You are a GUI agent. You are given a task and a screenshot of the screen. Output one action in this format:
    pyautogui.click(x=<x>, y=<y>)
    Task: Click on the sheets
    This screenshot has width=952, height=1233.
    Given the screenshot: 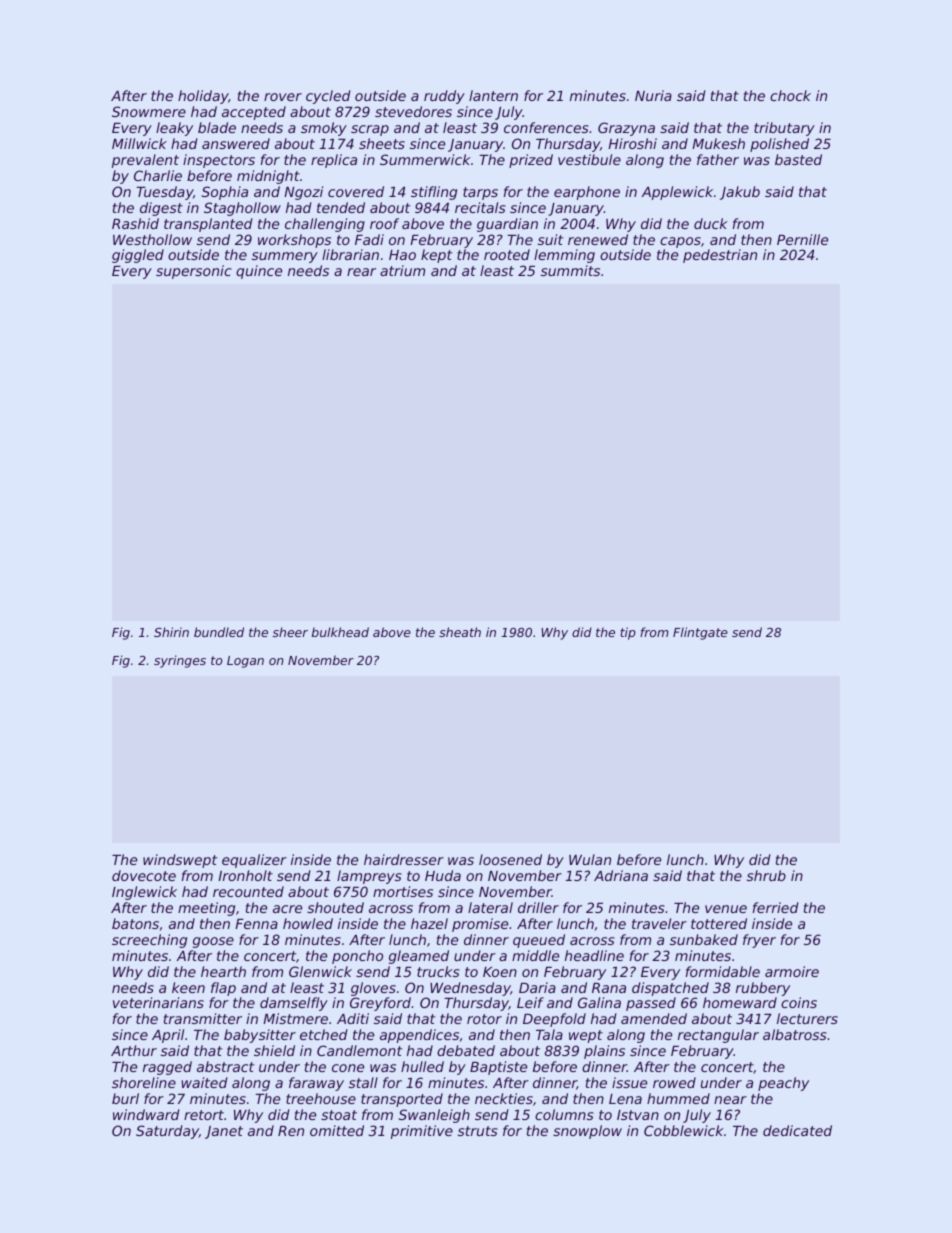 What is the action you would take?
    pyautogui.click(x=382, y=143)
